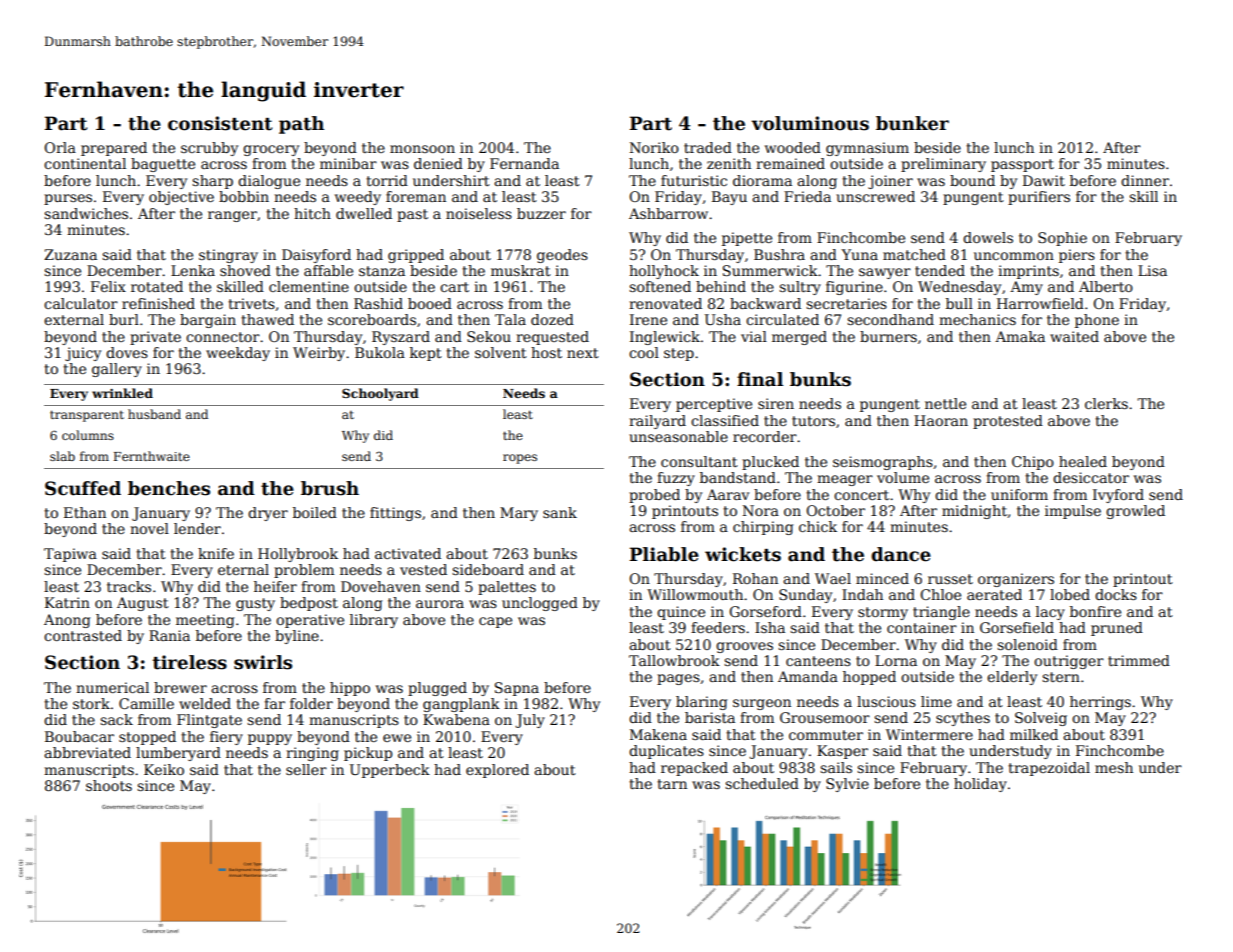  What do you see at coordinates (268, 514) in the screenshot?
I see `dryer` at bounding box center [268, 514].
